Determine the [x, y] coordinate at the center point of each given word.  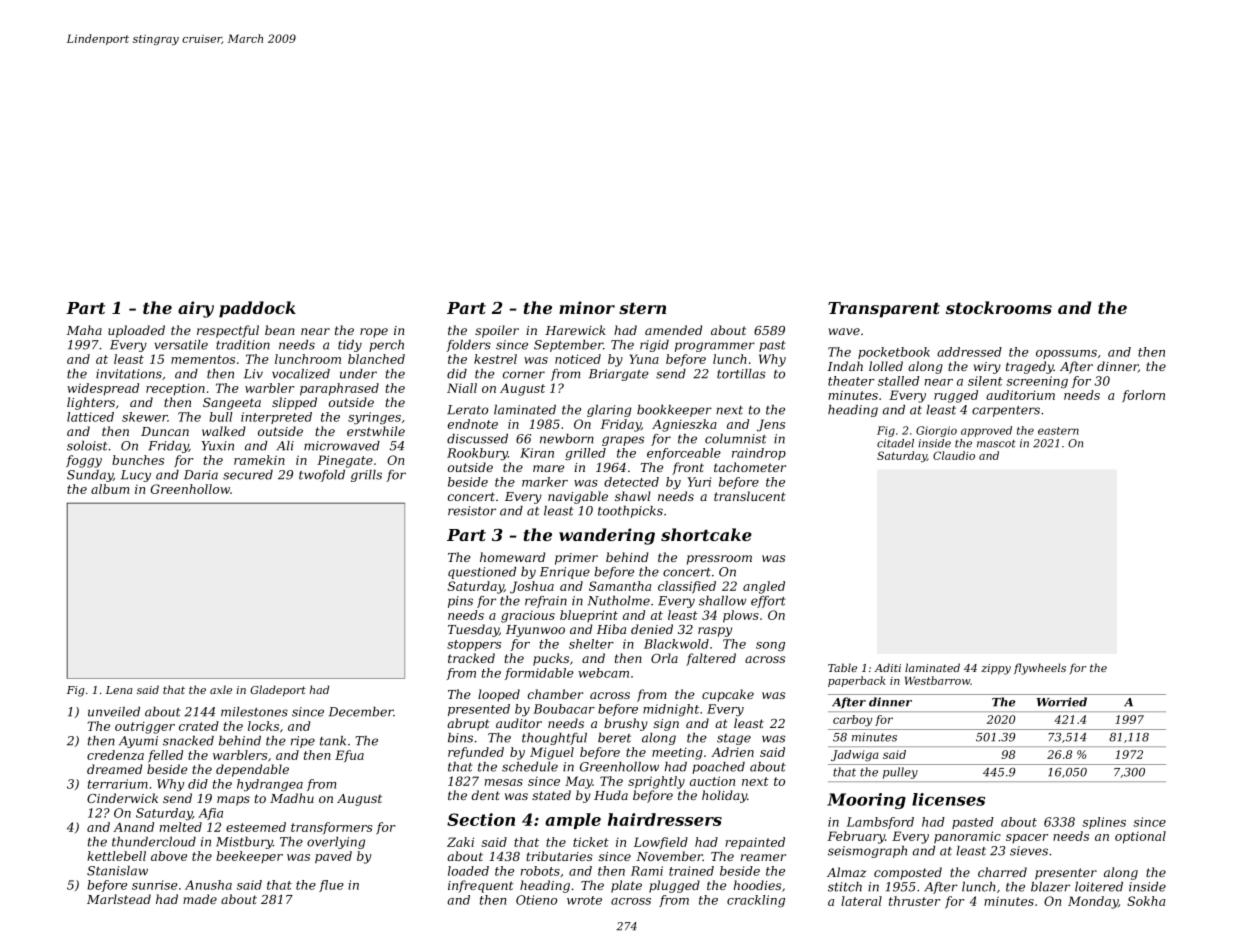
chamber [555, 694]
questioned [482, 573]
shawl [633, 496]
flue [331, 886]
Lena [119, 690]
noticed [578, 359]
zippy [996, 669]
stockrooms [999, 307]
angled [764, 587]
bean [280, 330]
